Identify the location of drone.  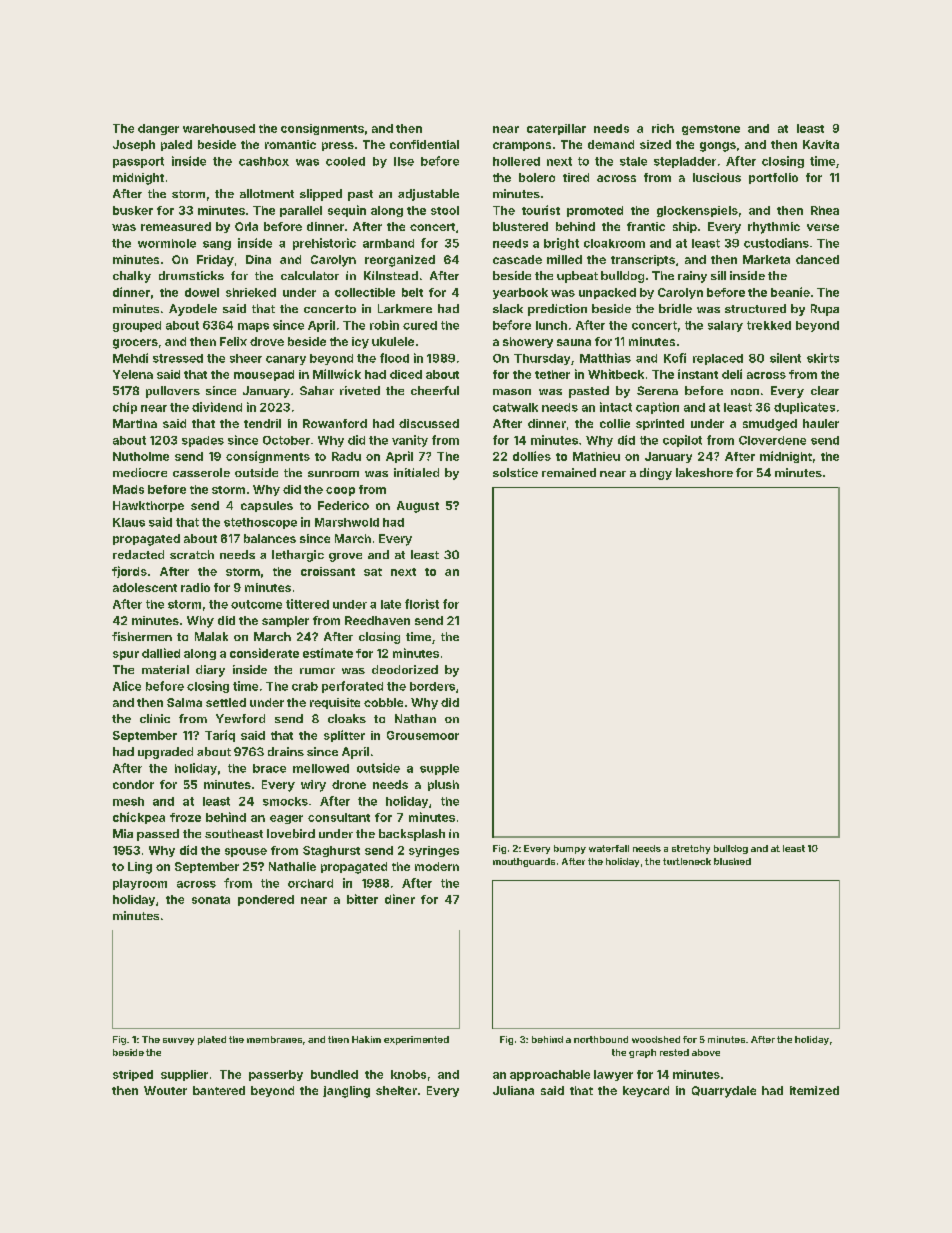
(349, 784).
